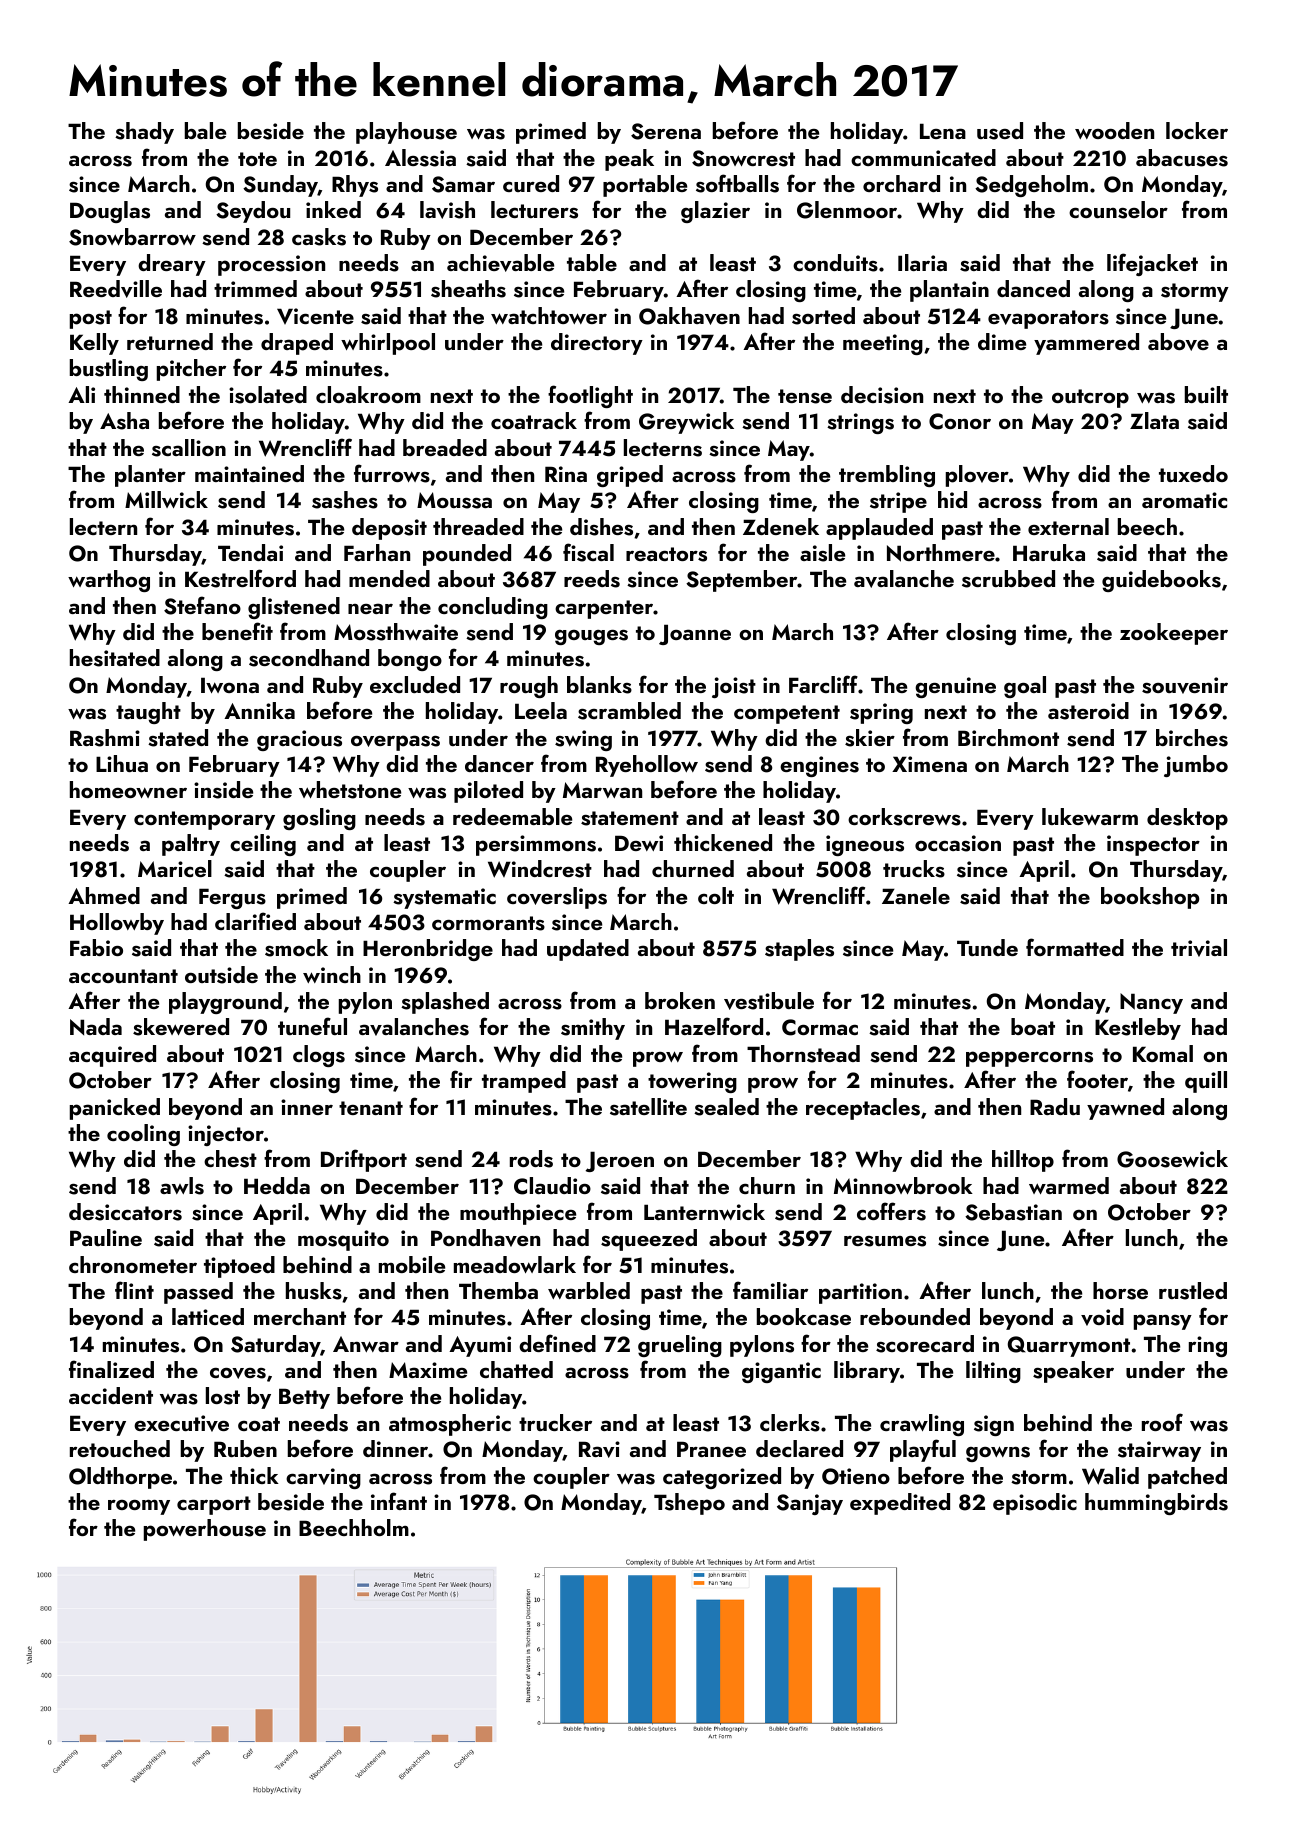  Describe the element at coordinates (960, 421) in the image. I see `Conor` at that location.
